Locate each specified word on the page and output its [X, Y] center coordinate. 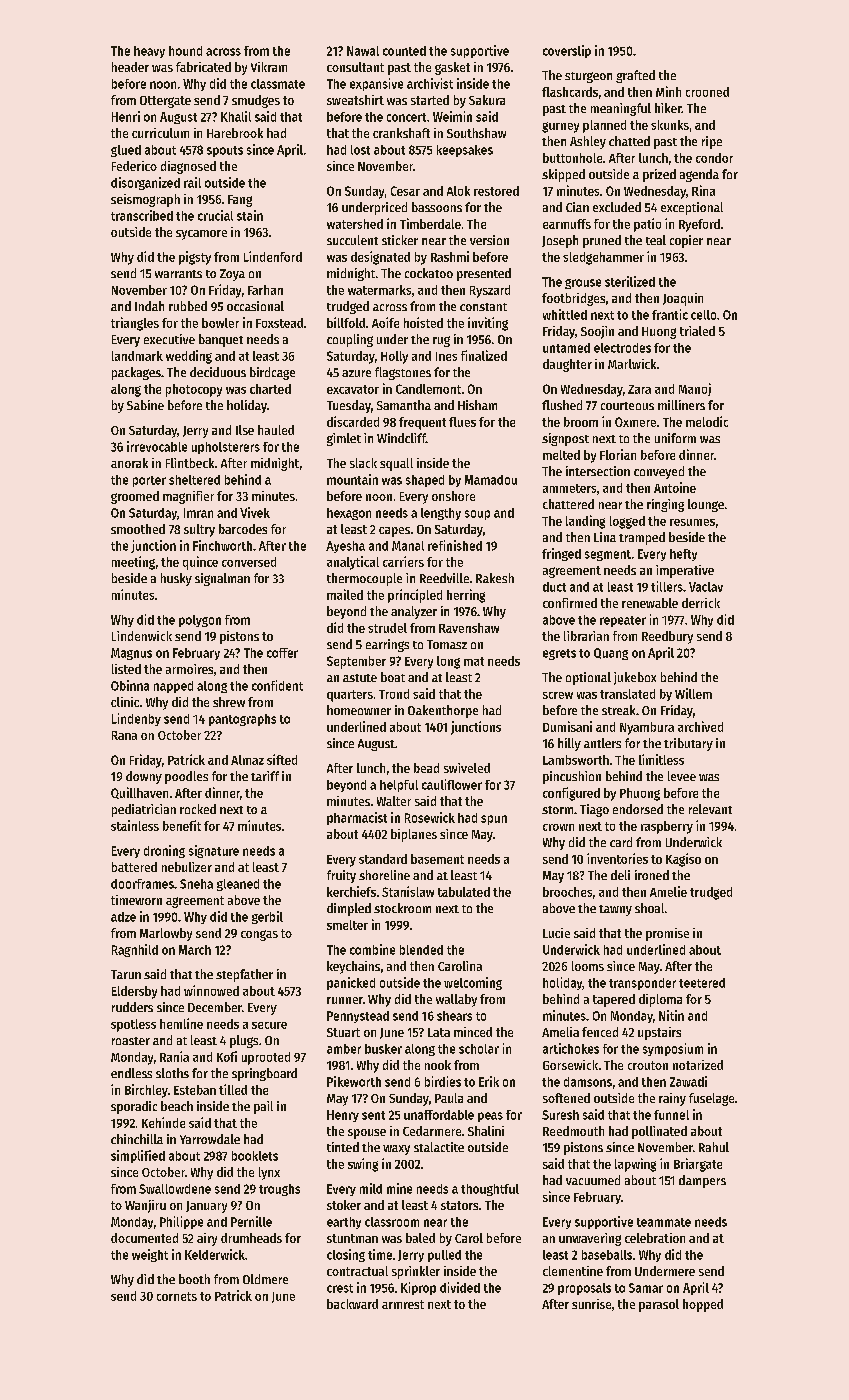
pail [263, 1107]
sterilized [630, 281]
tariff [265, 776]
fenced [600, 1032]
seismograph [145, 200]
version [489, 240]
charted [270, 389]
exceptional [692, 208]
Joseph [560, 241]
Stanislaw [408, 891]
